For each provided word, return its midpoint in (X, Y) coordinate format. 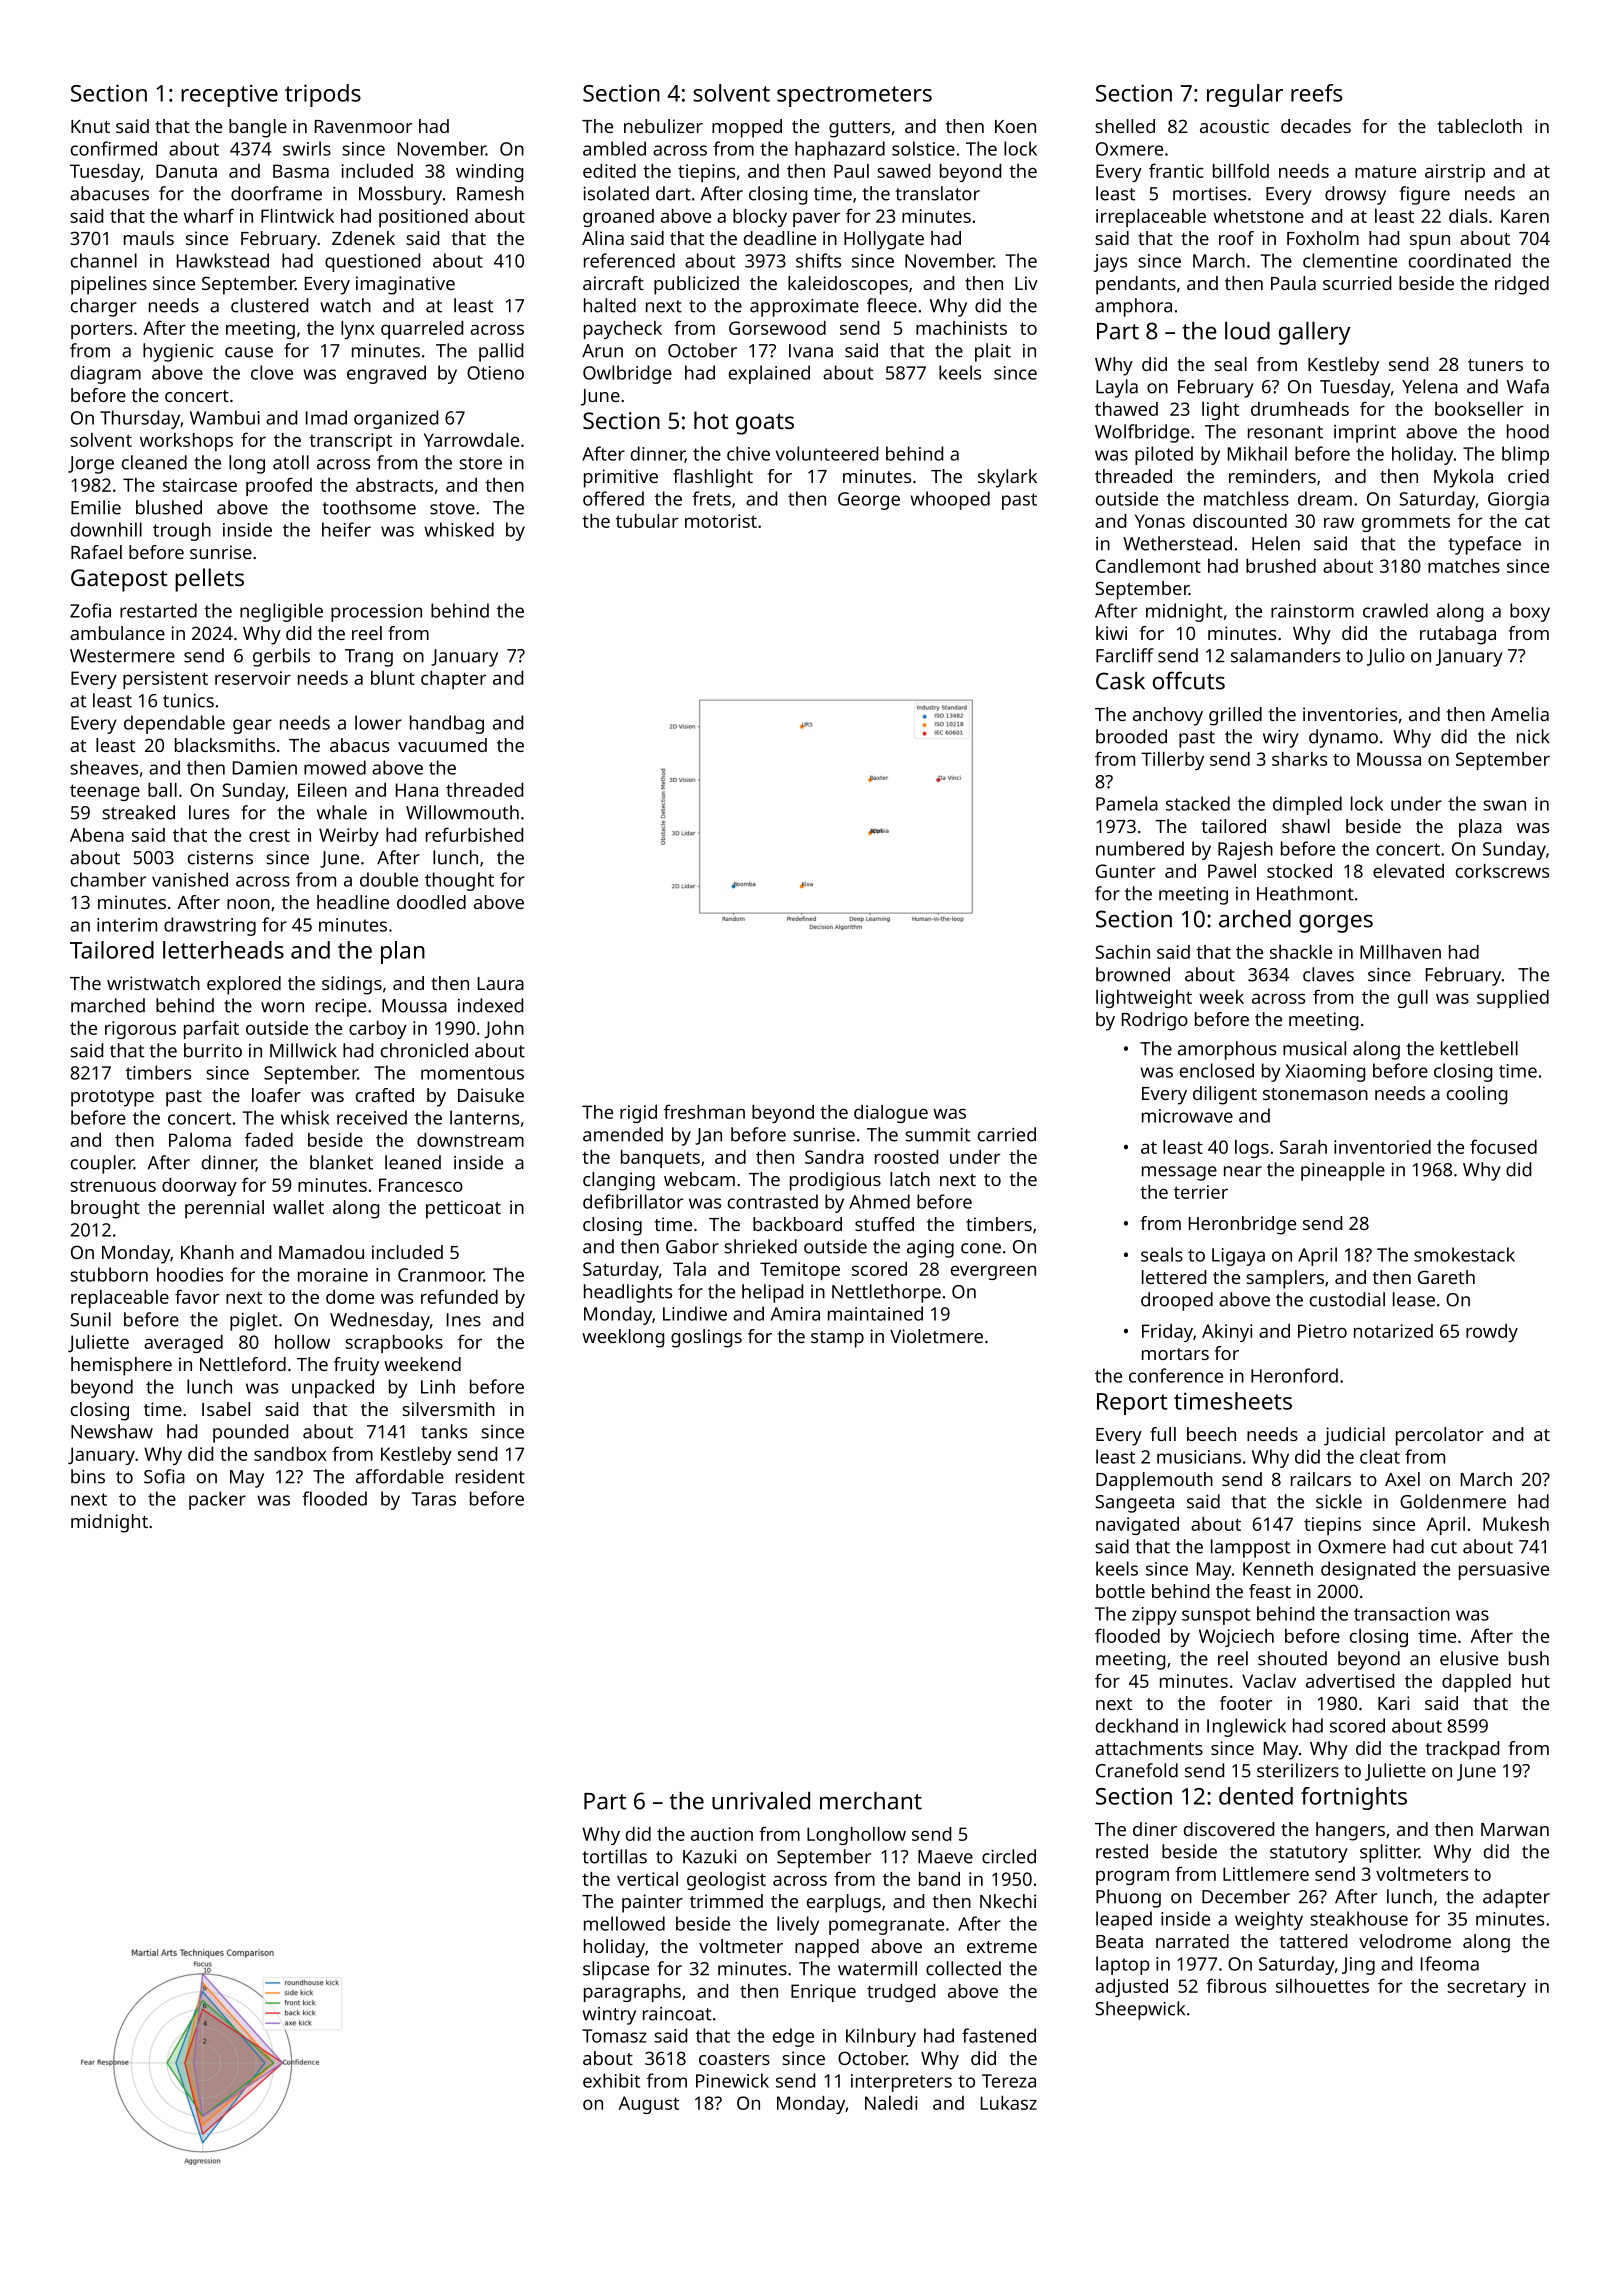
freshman (704, 1111)
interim (127, 925)
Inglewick (1246, 1727)
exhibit (611, 2080)
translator (937, 193)
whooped (950, 500)
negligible (281, 612)
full (1163, 1434)
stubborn (109, 1274)
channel (104, 260)
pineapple (1343, 1171)
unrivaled (761, 1801)
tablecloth (1480, 126)
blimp (1525, 455)
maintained (875, 1313)
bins (88, 1476)
